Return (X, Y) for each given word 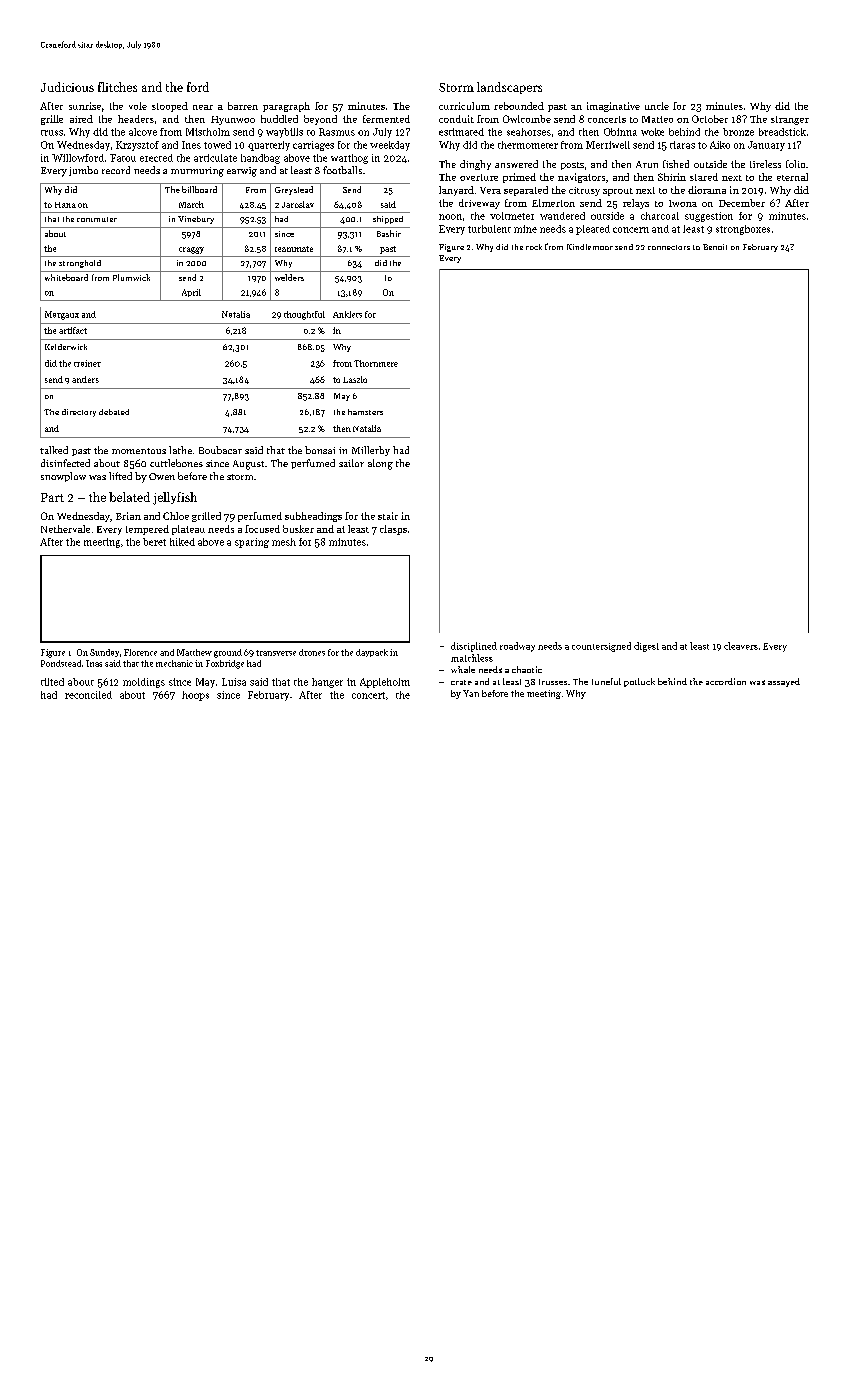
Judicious (67, 87)
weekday (390, 146)
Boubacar (220, 450)
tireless (765, 164)
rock (534, 247)
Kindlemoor (590, 247)
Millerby (371, 451)
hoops (195, 696)
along (380, 464)
